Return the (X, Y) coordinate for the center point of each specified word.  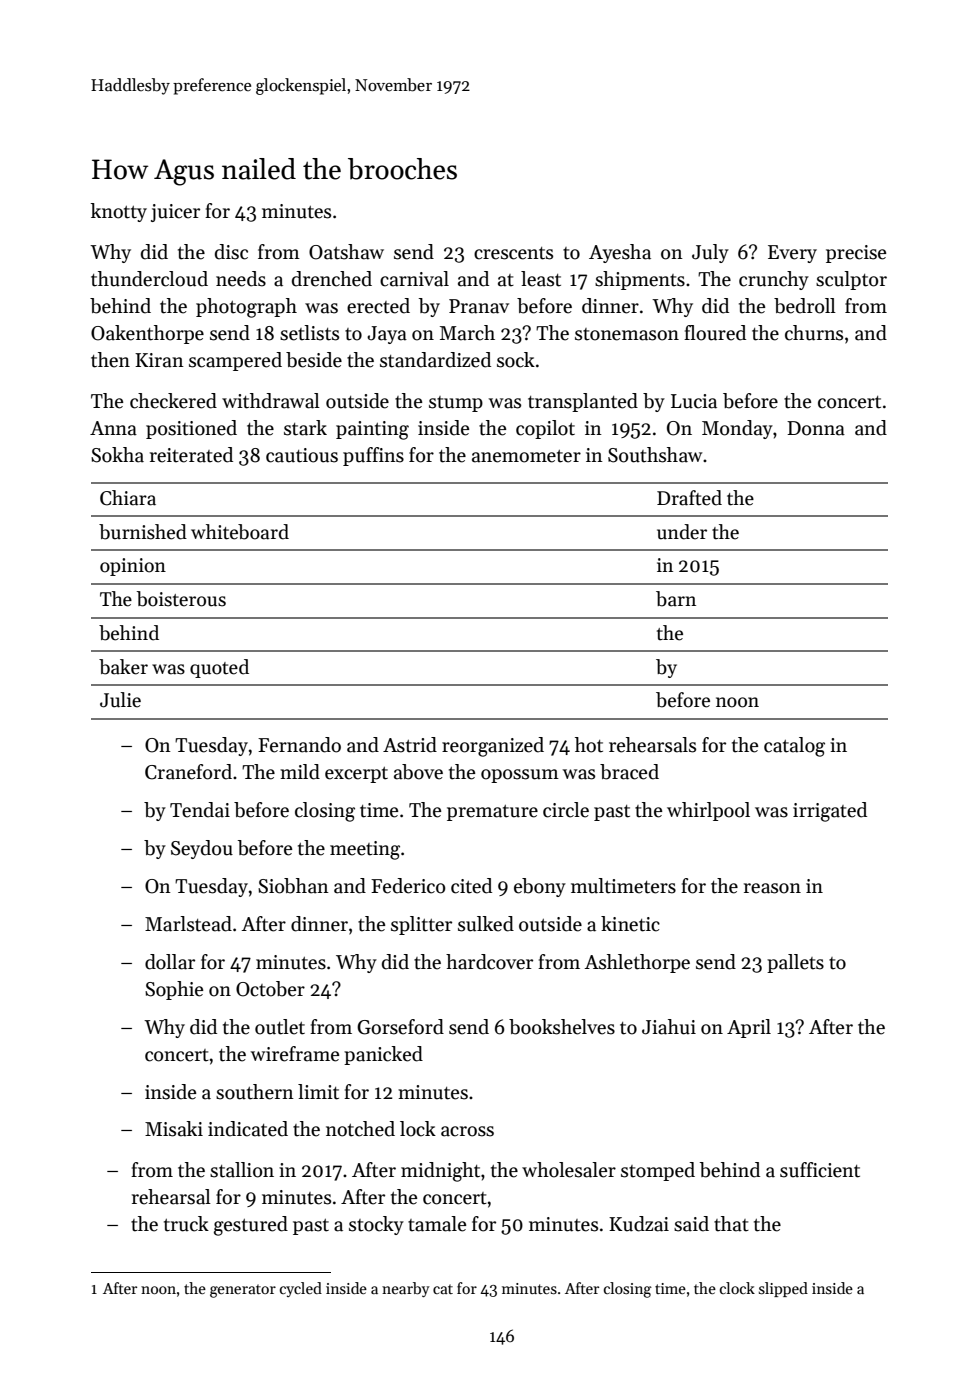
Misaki (174, 1129)
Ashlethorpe (637, 963)
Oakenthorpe (147, 334)
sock (516, 360)
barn (676, 599)
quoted (219, 668)
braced (629, 772)
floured (715, 333)
